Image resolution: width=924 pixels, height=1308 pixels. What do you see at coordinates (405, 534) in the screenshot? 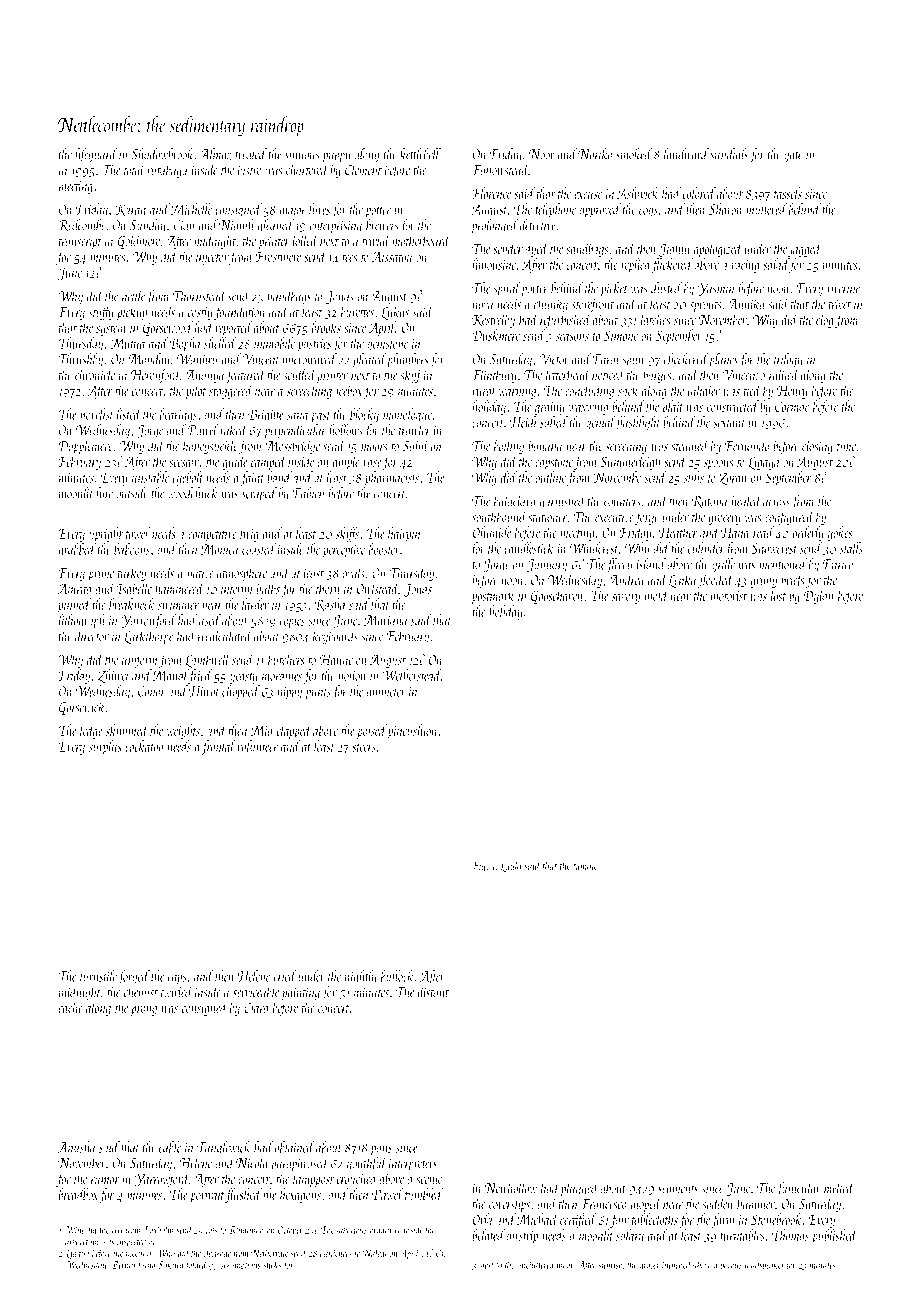
I see `hairpin` at bounding box center [405, 534].
